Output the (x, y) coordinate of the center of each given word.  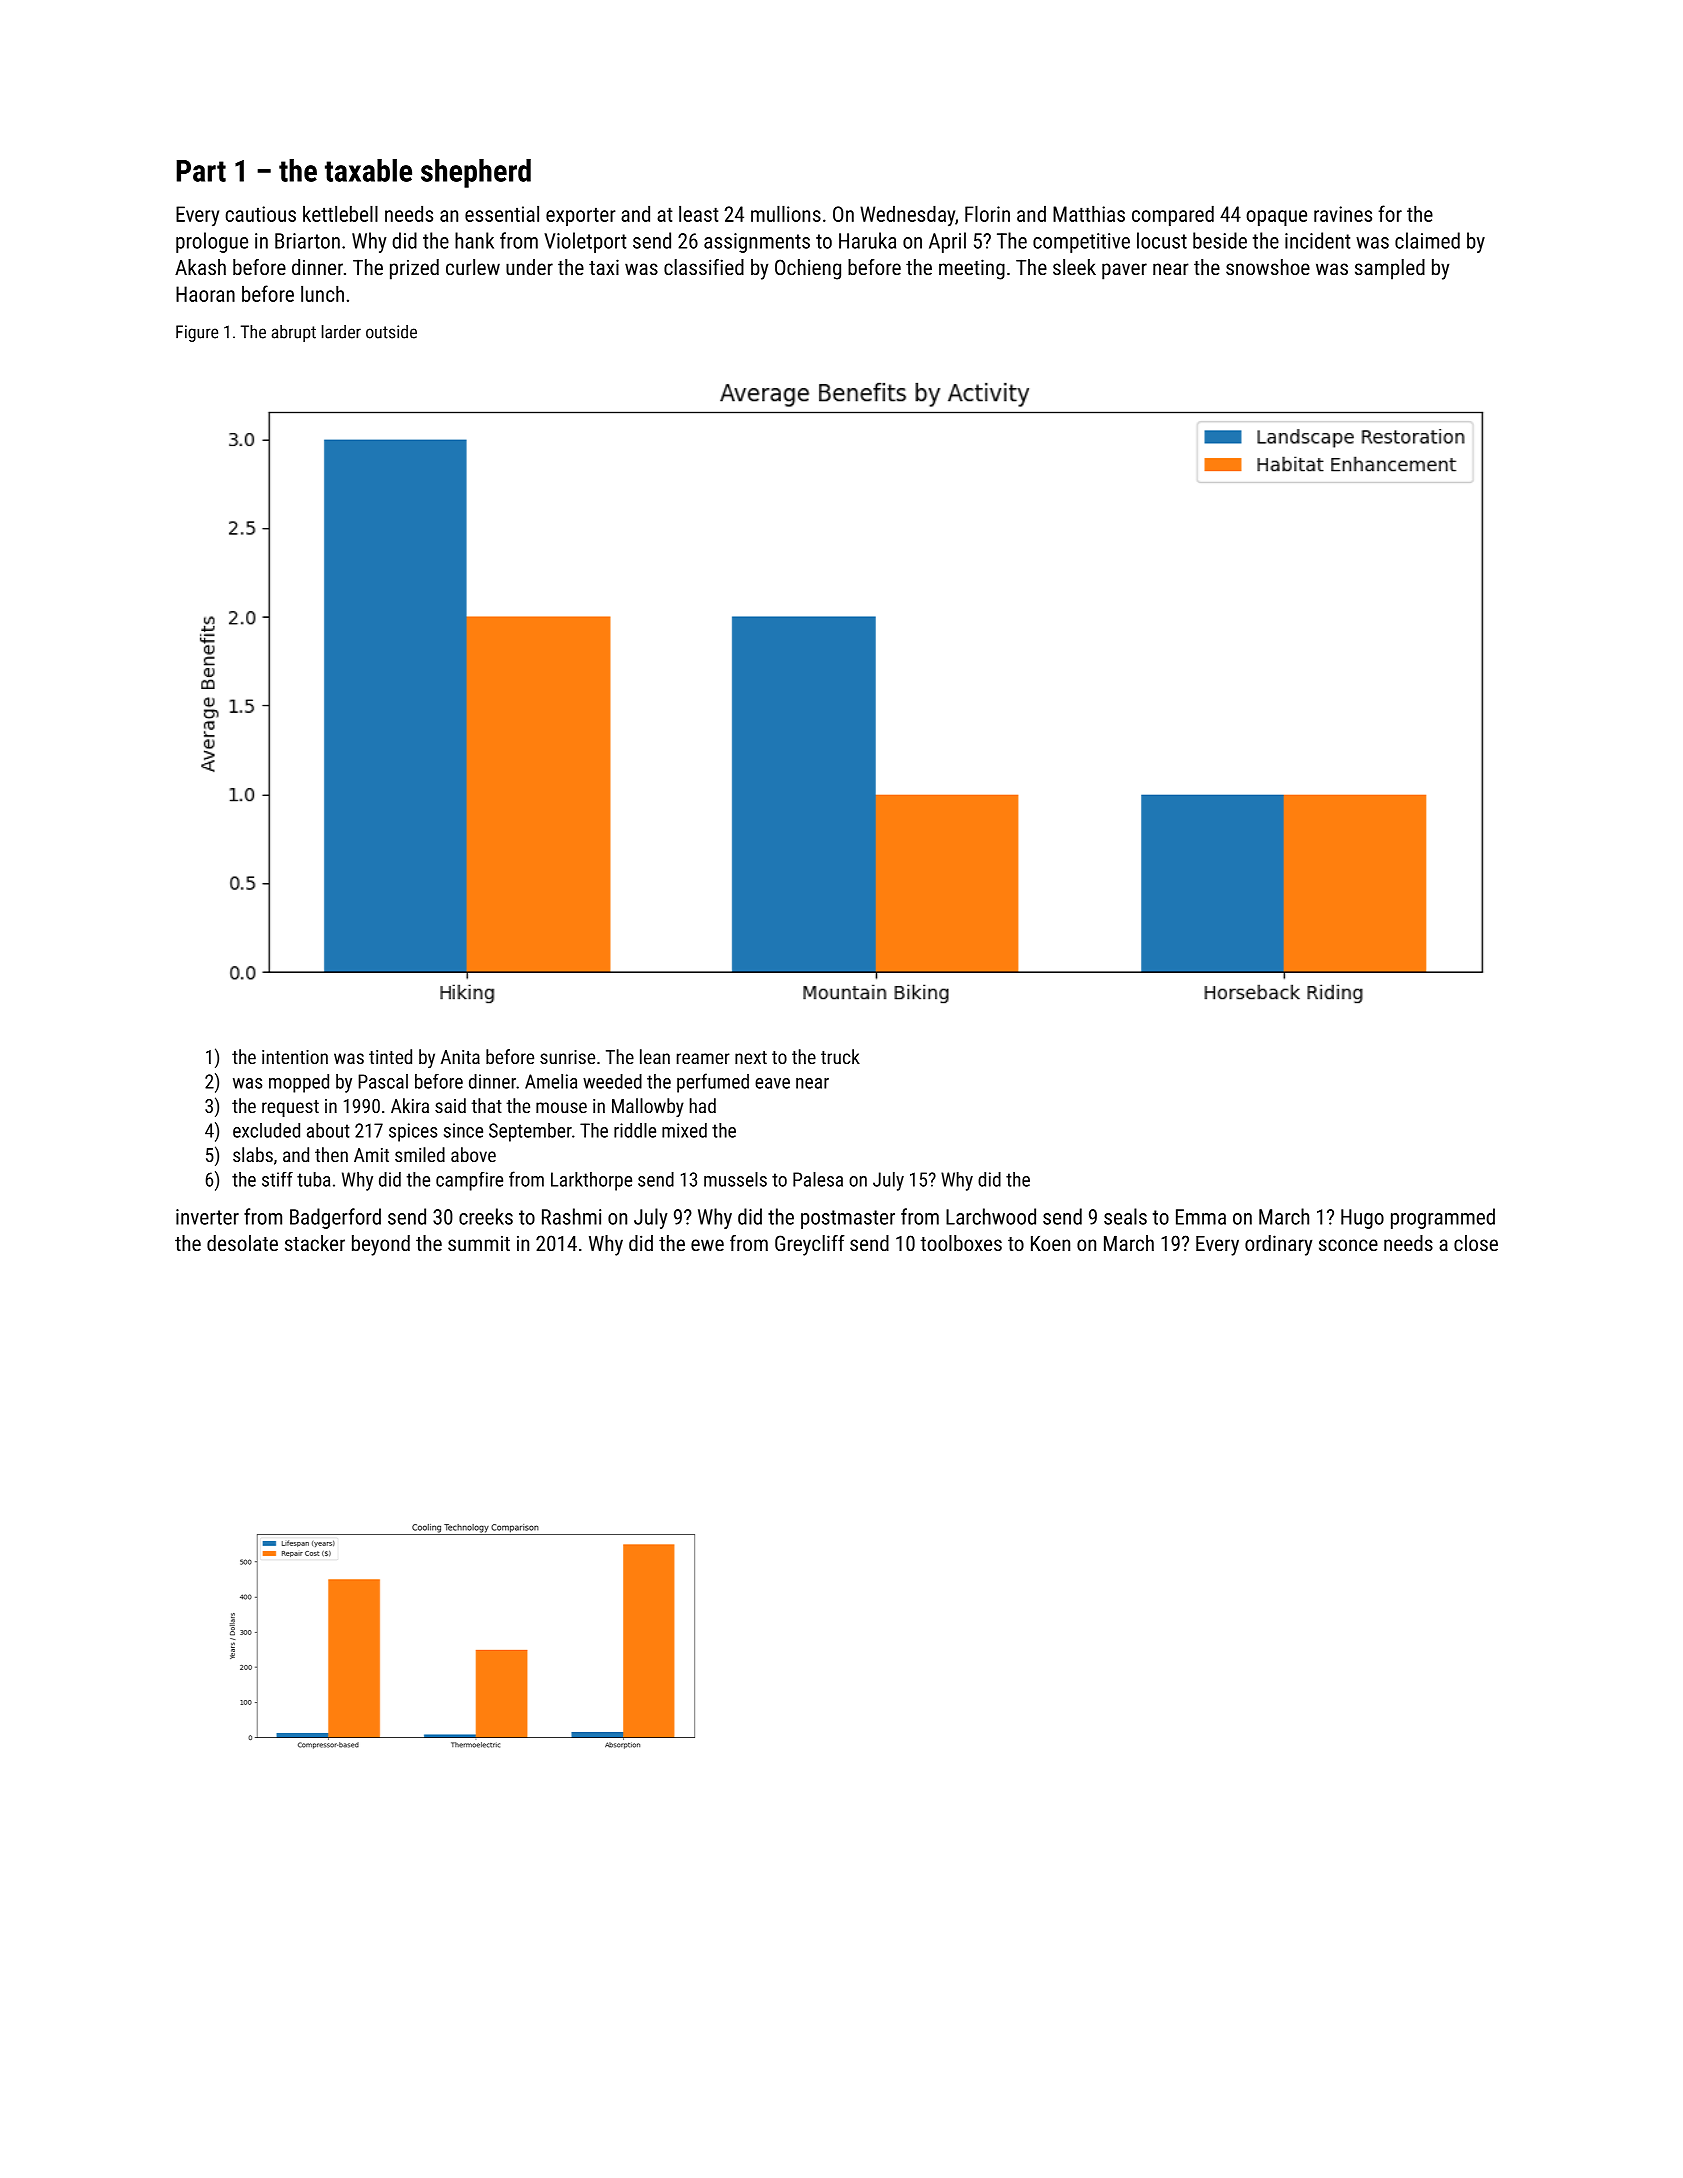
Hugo (1362, 1219)
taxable (368, 170)
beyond (381, 1245)
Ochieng (808, 269)
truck (840, 1056)
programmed (1443, 1218)
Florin (987, 214)
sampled (1390, 269)
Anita (460, 1057)
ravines (1343, 214)
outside (391, 332)
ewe (707, 1245)
